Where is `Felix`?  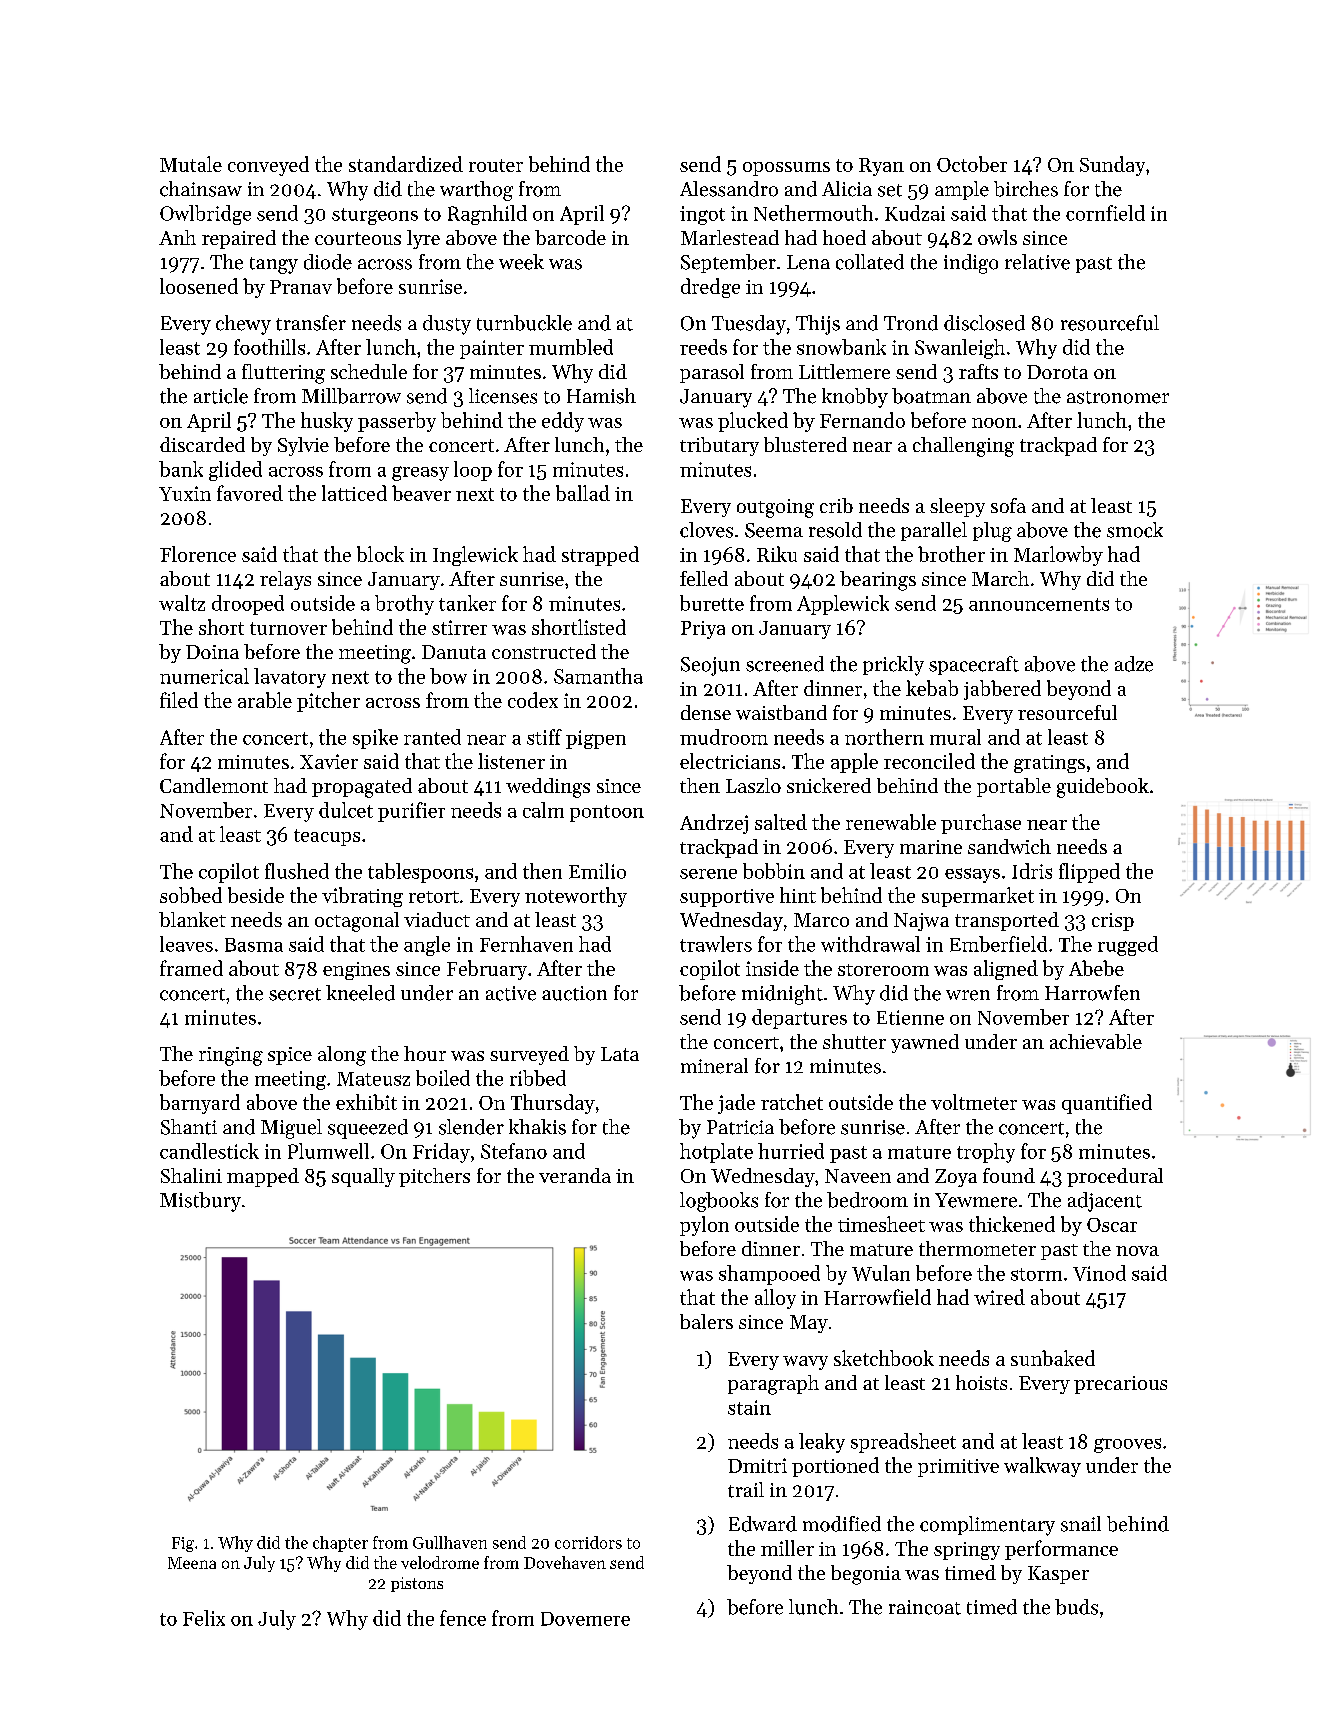
Felix is located at coordinates (204, 1618).
